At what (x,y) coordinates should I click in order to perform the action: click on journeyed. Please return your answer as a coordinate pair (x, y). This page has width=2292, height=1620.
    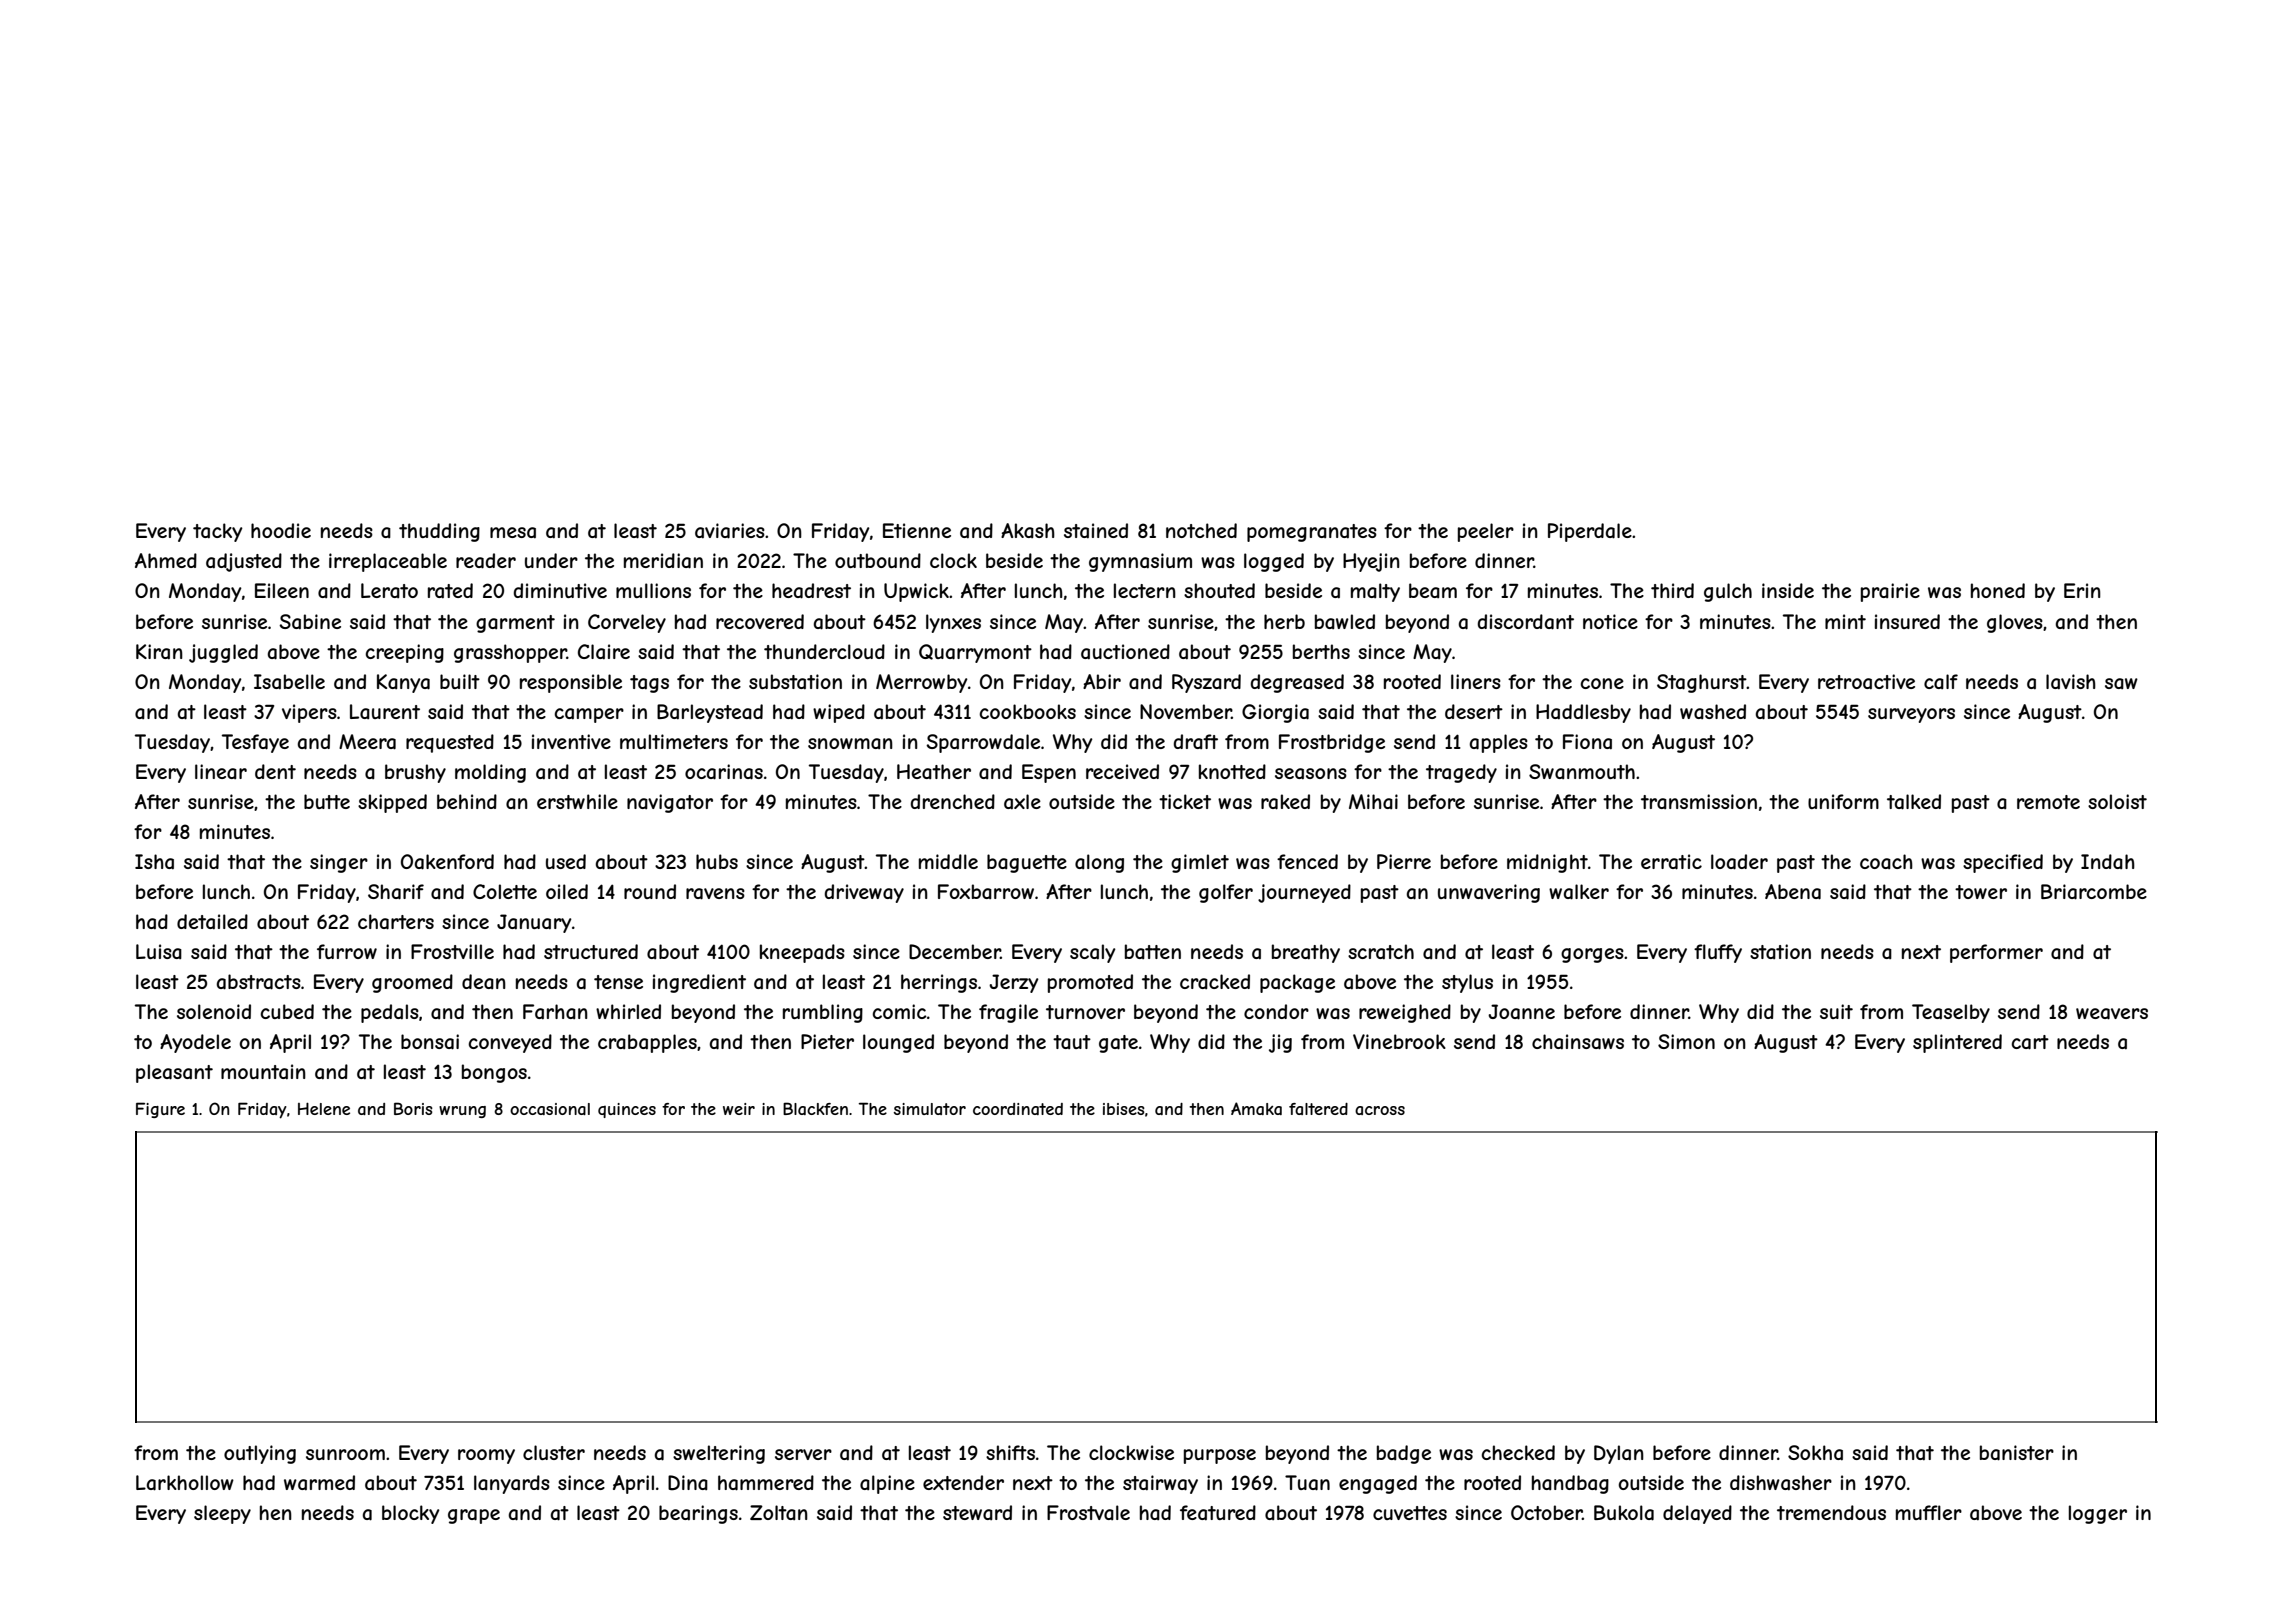
    Looking at the image, I should click on (1304, 893).
